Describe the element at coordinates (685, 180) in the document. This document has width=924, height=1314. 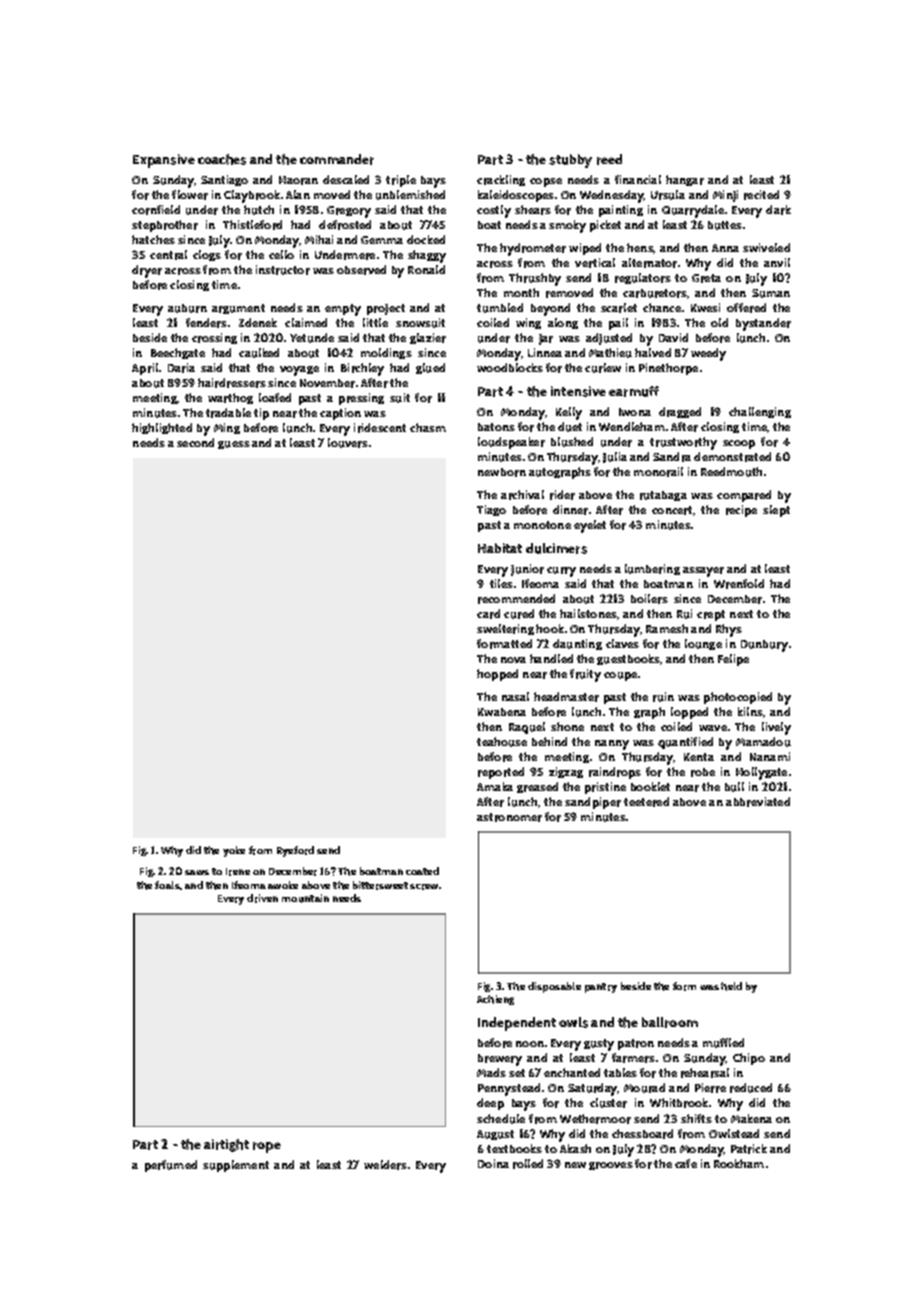
I see `hangar` at that location.
